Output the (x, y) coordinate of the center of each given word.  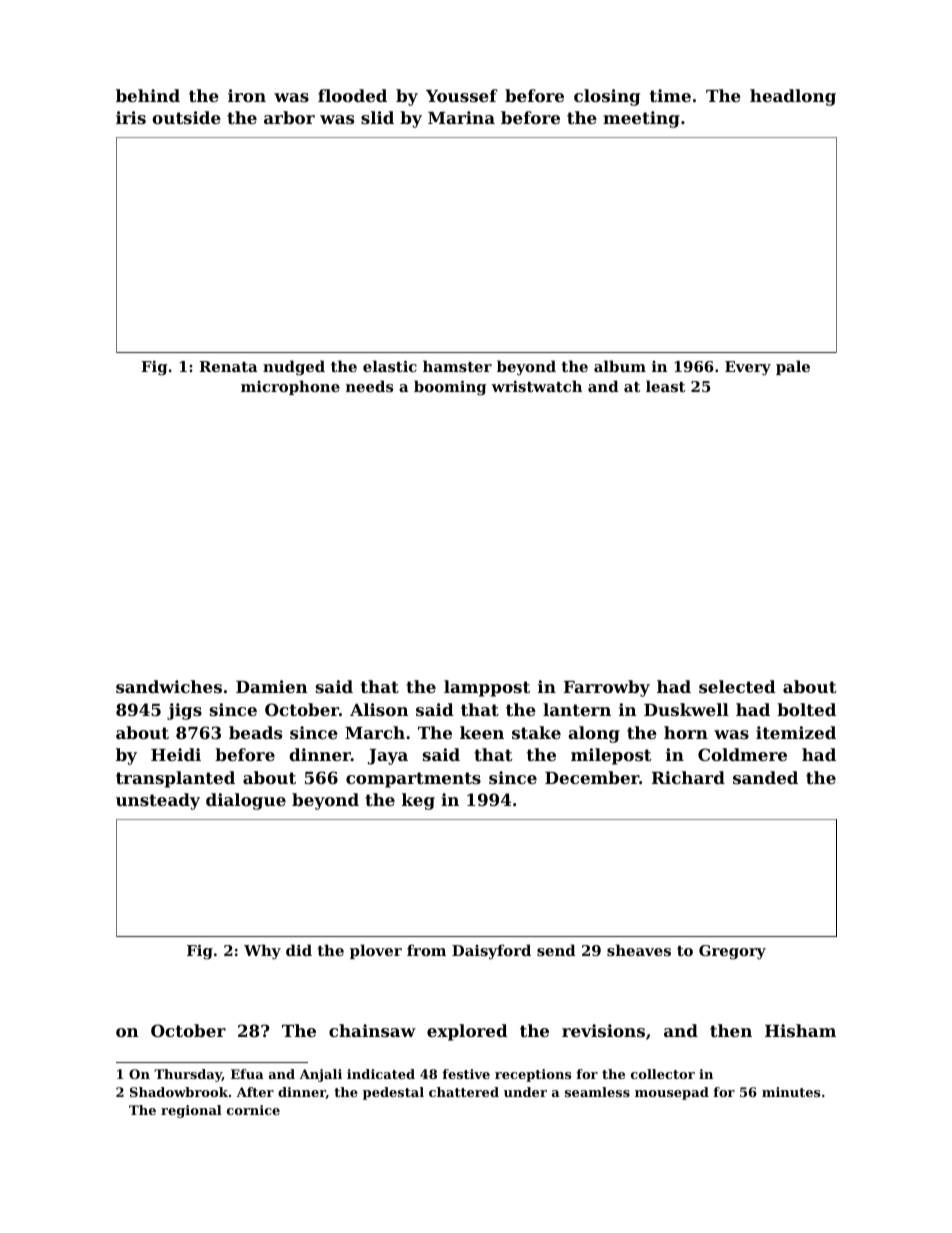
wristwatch (536, 386)
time (670, 95)
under (525, 1092)
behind (148, 95)
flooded (352, 95)
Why (262, 952)
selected (737, 686)
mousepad (672, 1093)
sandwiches (169, 686)
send (556, 950)
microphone (290, 387)
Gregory (732, 952)
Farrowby (607, 688)
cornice (253, 1110)
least (665, 386)
